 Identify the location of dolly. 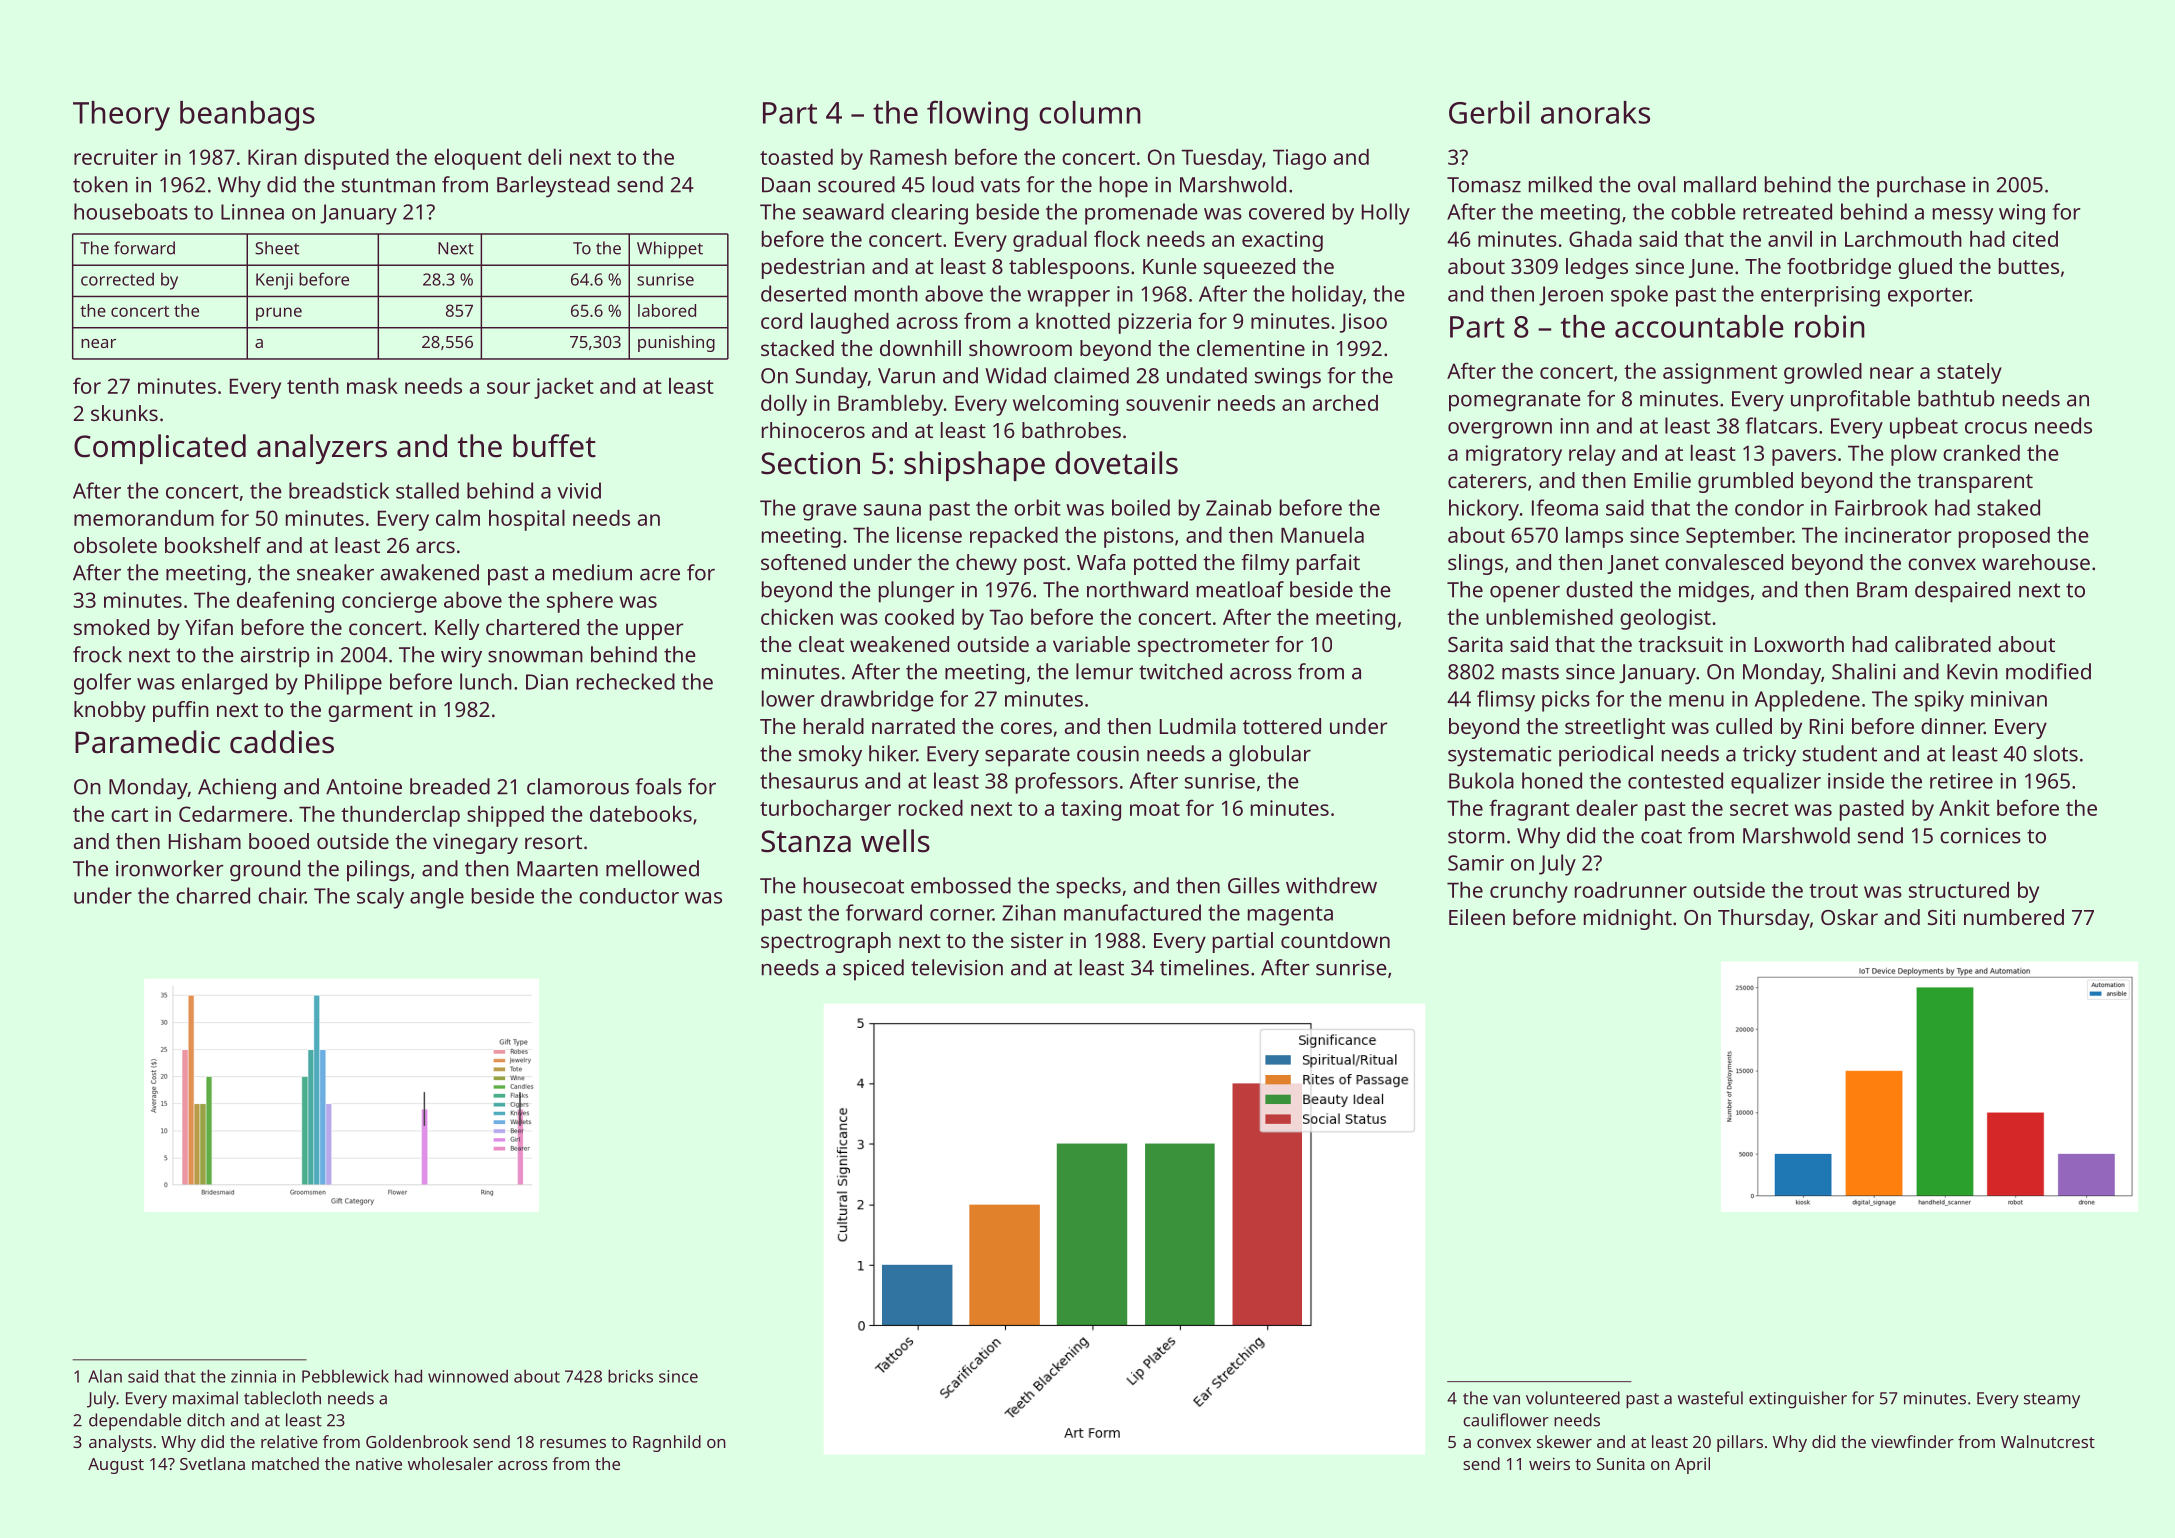
(784, 405).
